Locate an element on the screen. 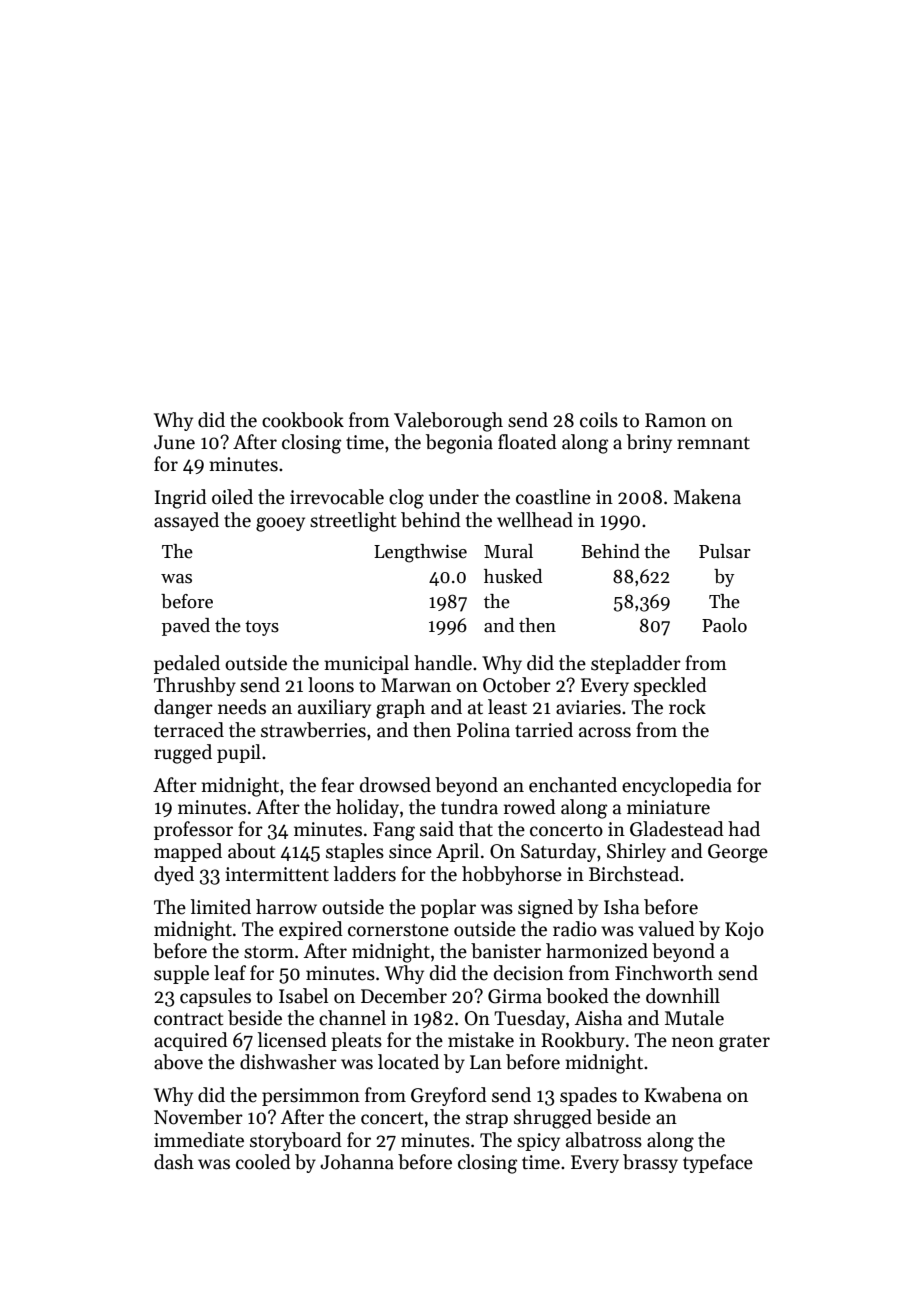 This screenshot has height=1311, width=924. Paolo is located at coordinates (724, 625).
